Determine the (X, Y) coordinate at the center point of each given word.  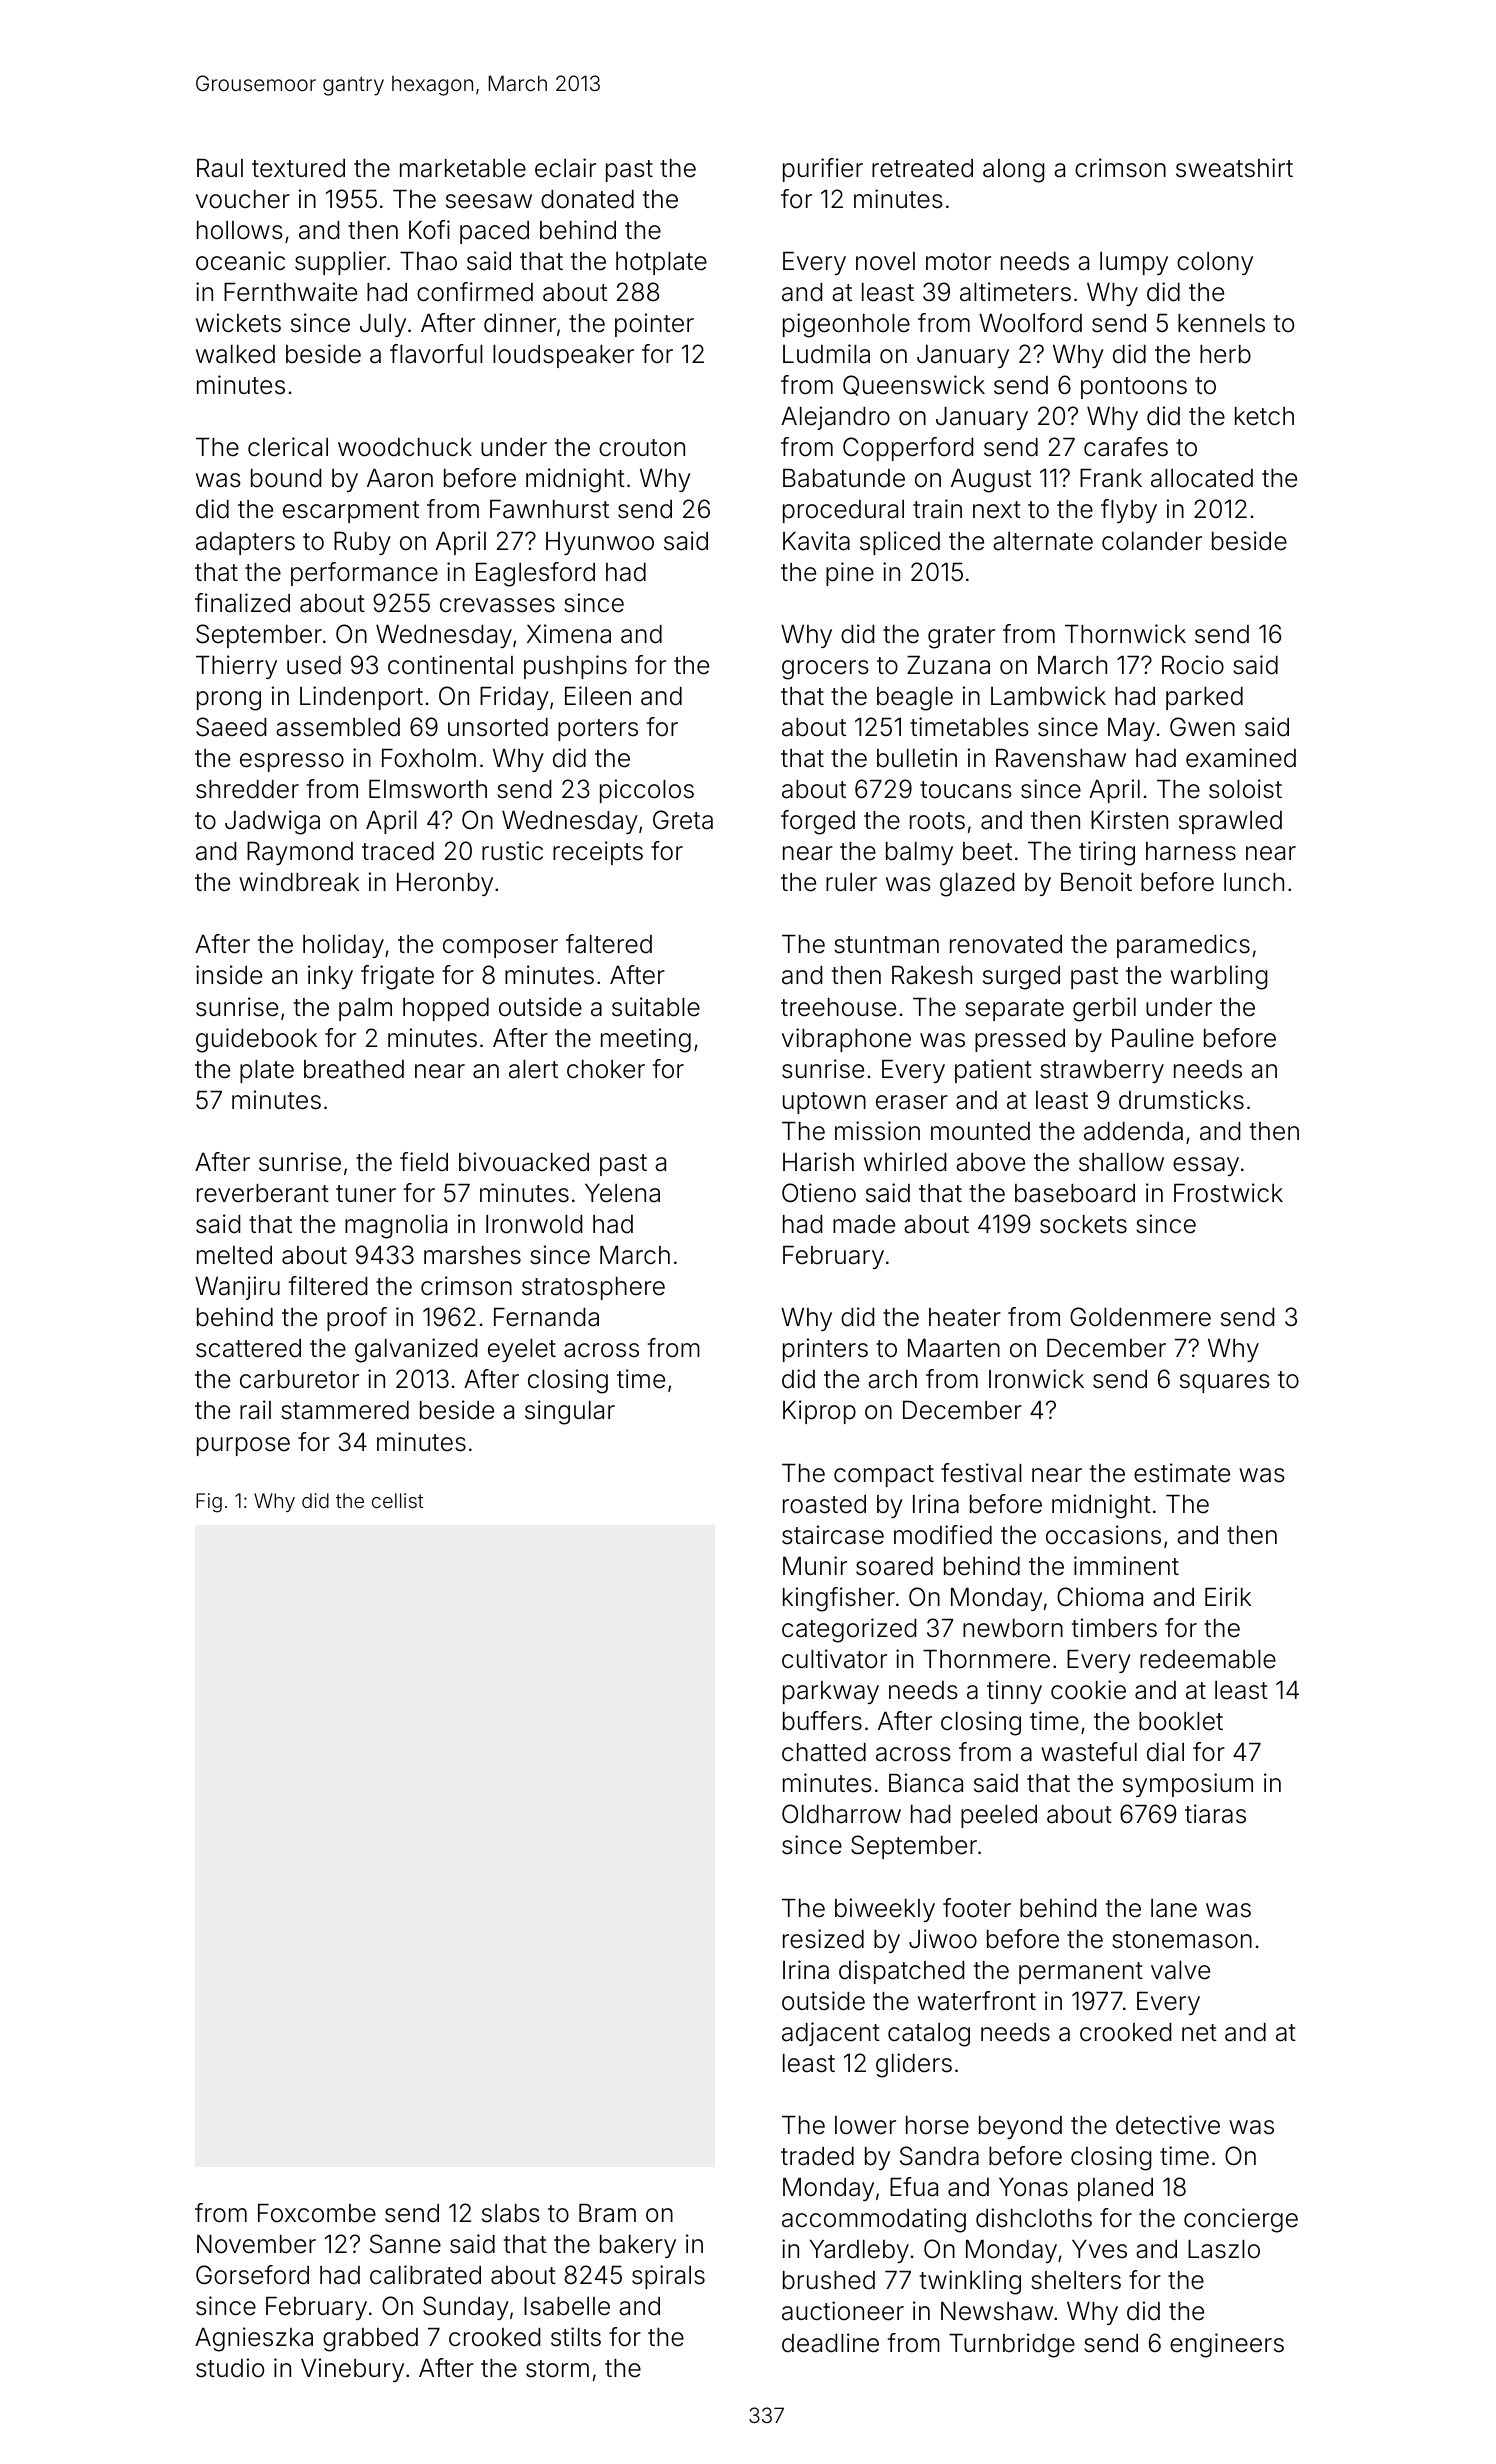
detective (1168, 2125)
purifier (823, 170)
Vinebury (352, 2370)
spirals (668, 2277)
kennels (1221, 323)
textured (298, 168)
